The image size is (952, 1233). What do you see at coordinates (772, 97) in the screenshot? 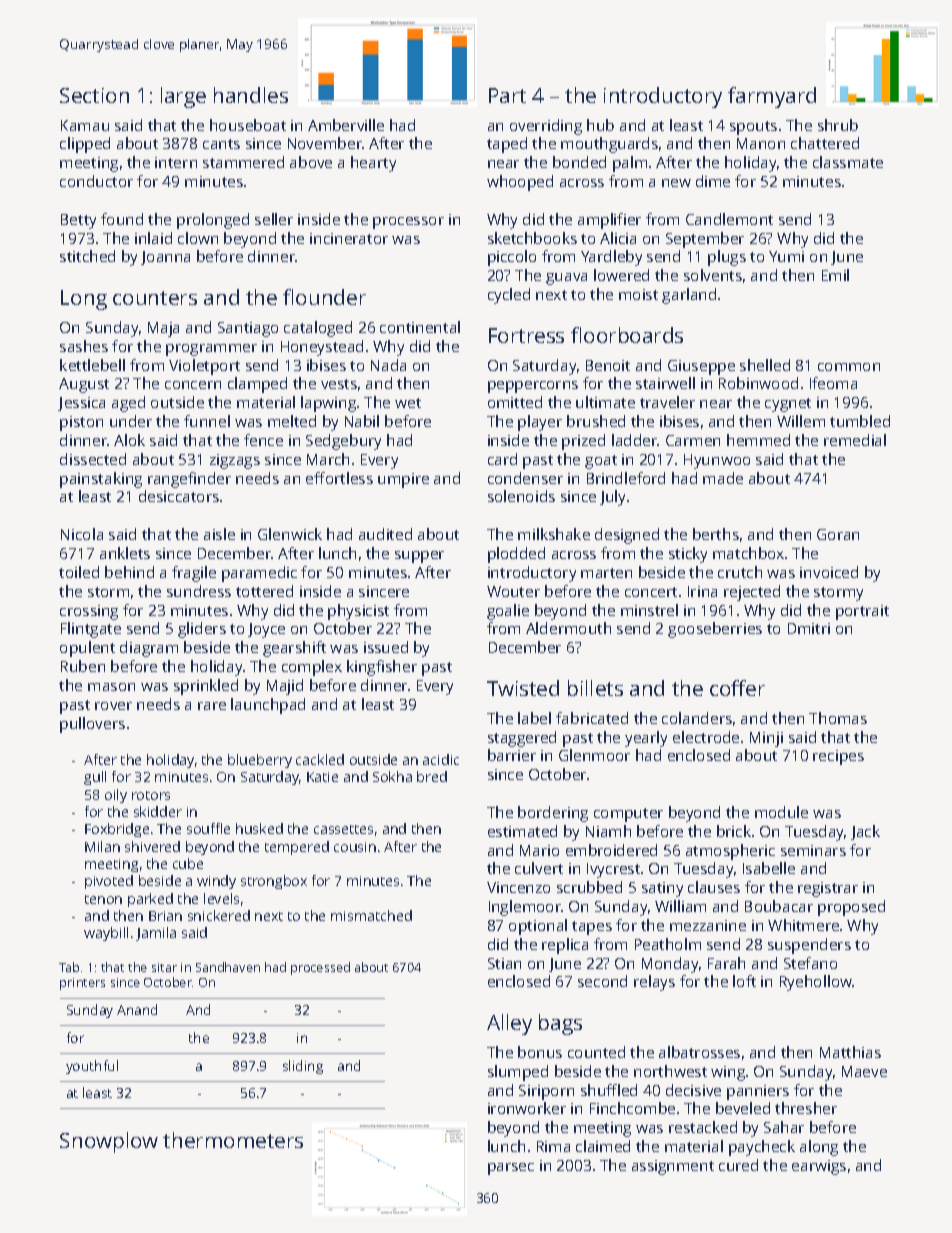
I see `farmyard` at bounding box center [772, 97].
